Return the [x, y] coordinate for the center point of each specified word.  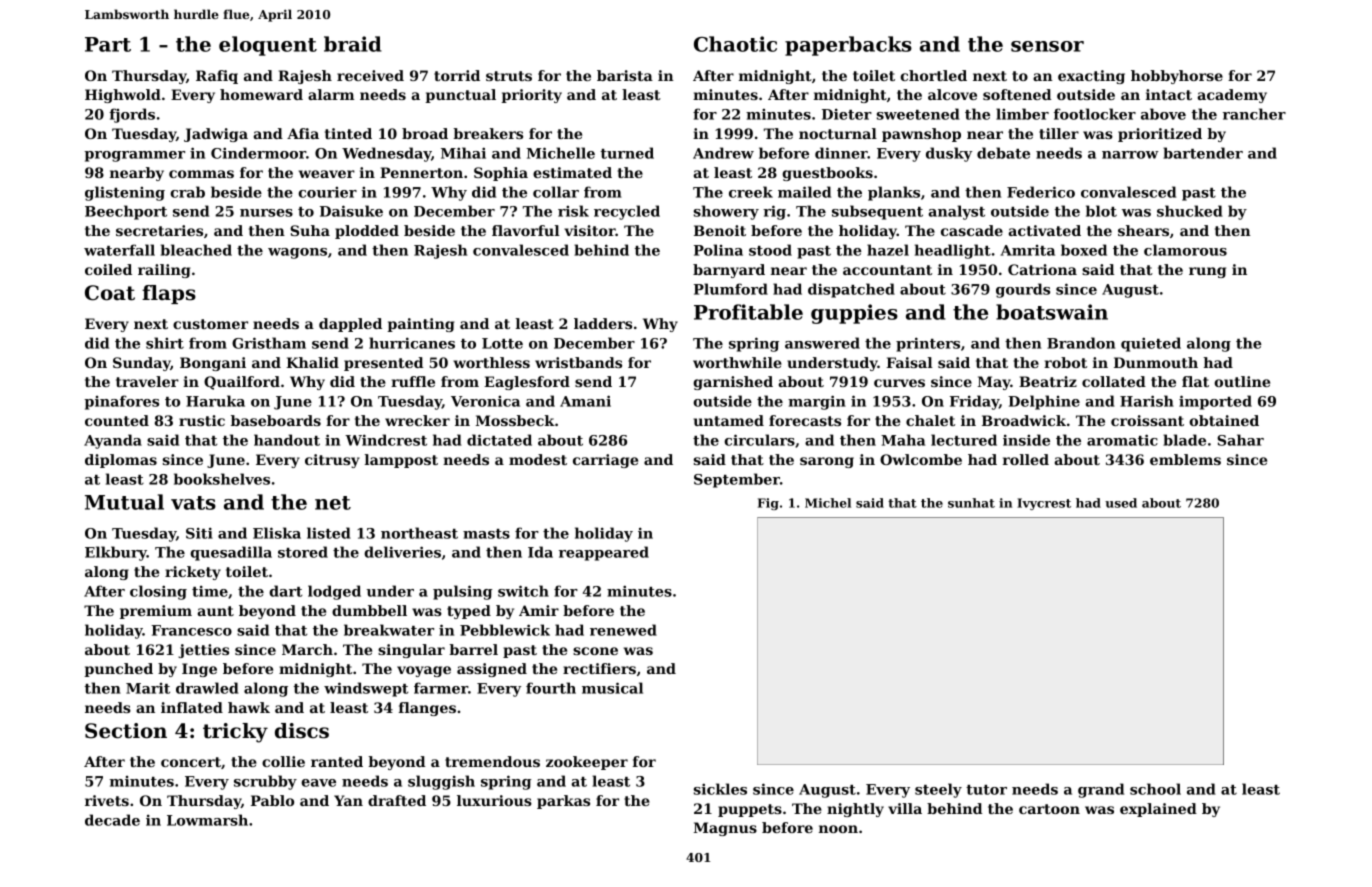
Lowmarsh [207, 820]
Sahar [1240, 440]
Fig [768, 504]
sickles [720, 789]
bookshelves [222, 479]
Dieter [847, 114]
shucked [1190, 211]
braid [353, 44]
